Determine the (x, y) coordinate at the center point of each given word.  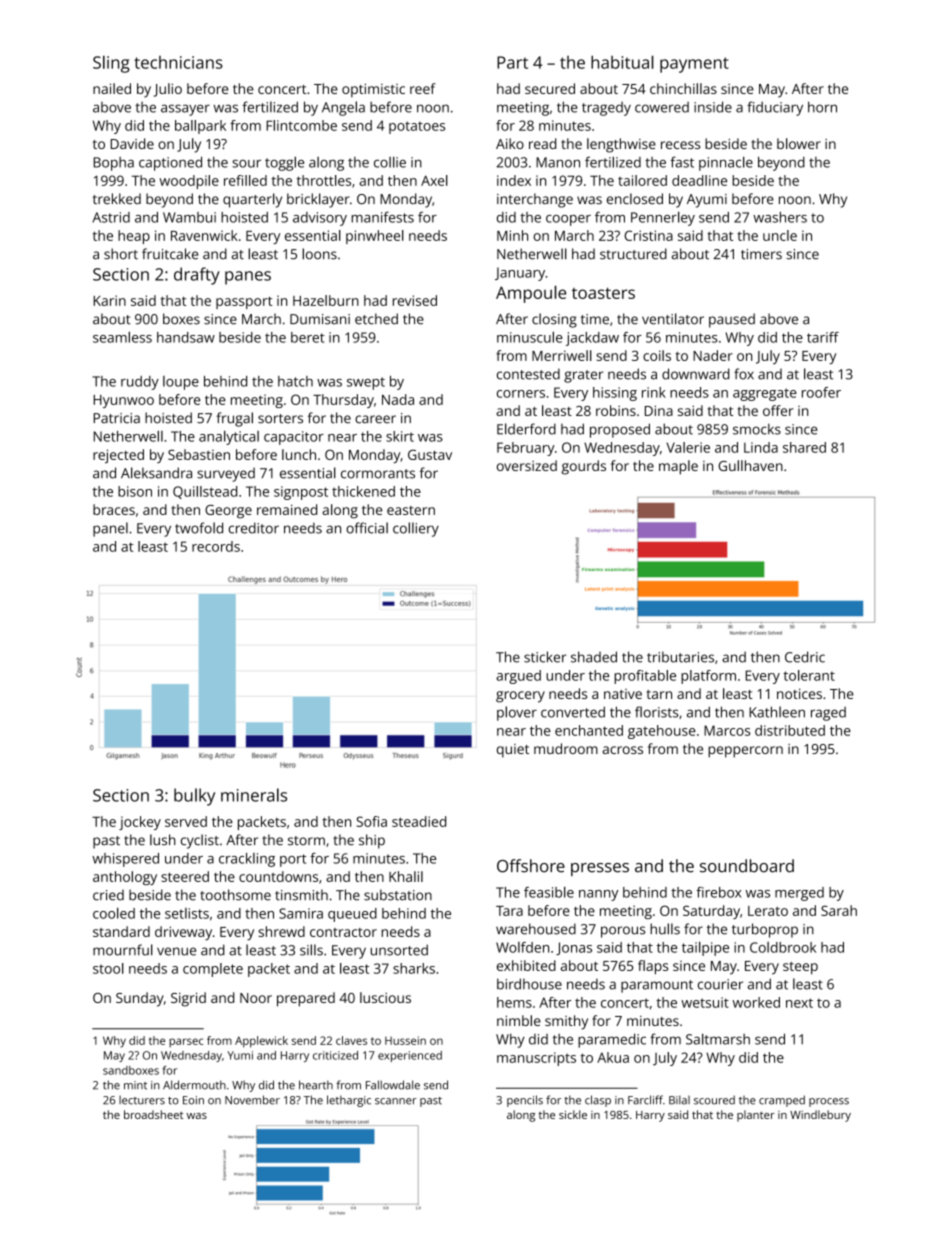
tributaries (680, 657)
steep (800, 968)
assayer (185, 110)
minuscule (530, 337)
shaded (594, 657)
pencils (525, 1101)
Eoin (193, 1100)
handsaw (186, 337)
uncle (780, 235)
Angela (343, 108)
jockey (140, 823)
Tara (509, 911)
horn (822, 107)
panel (110, 529)
